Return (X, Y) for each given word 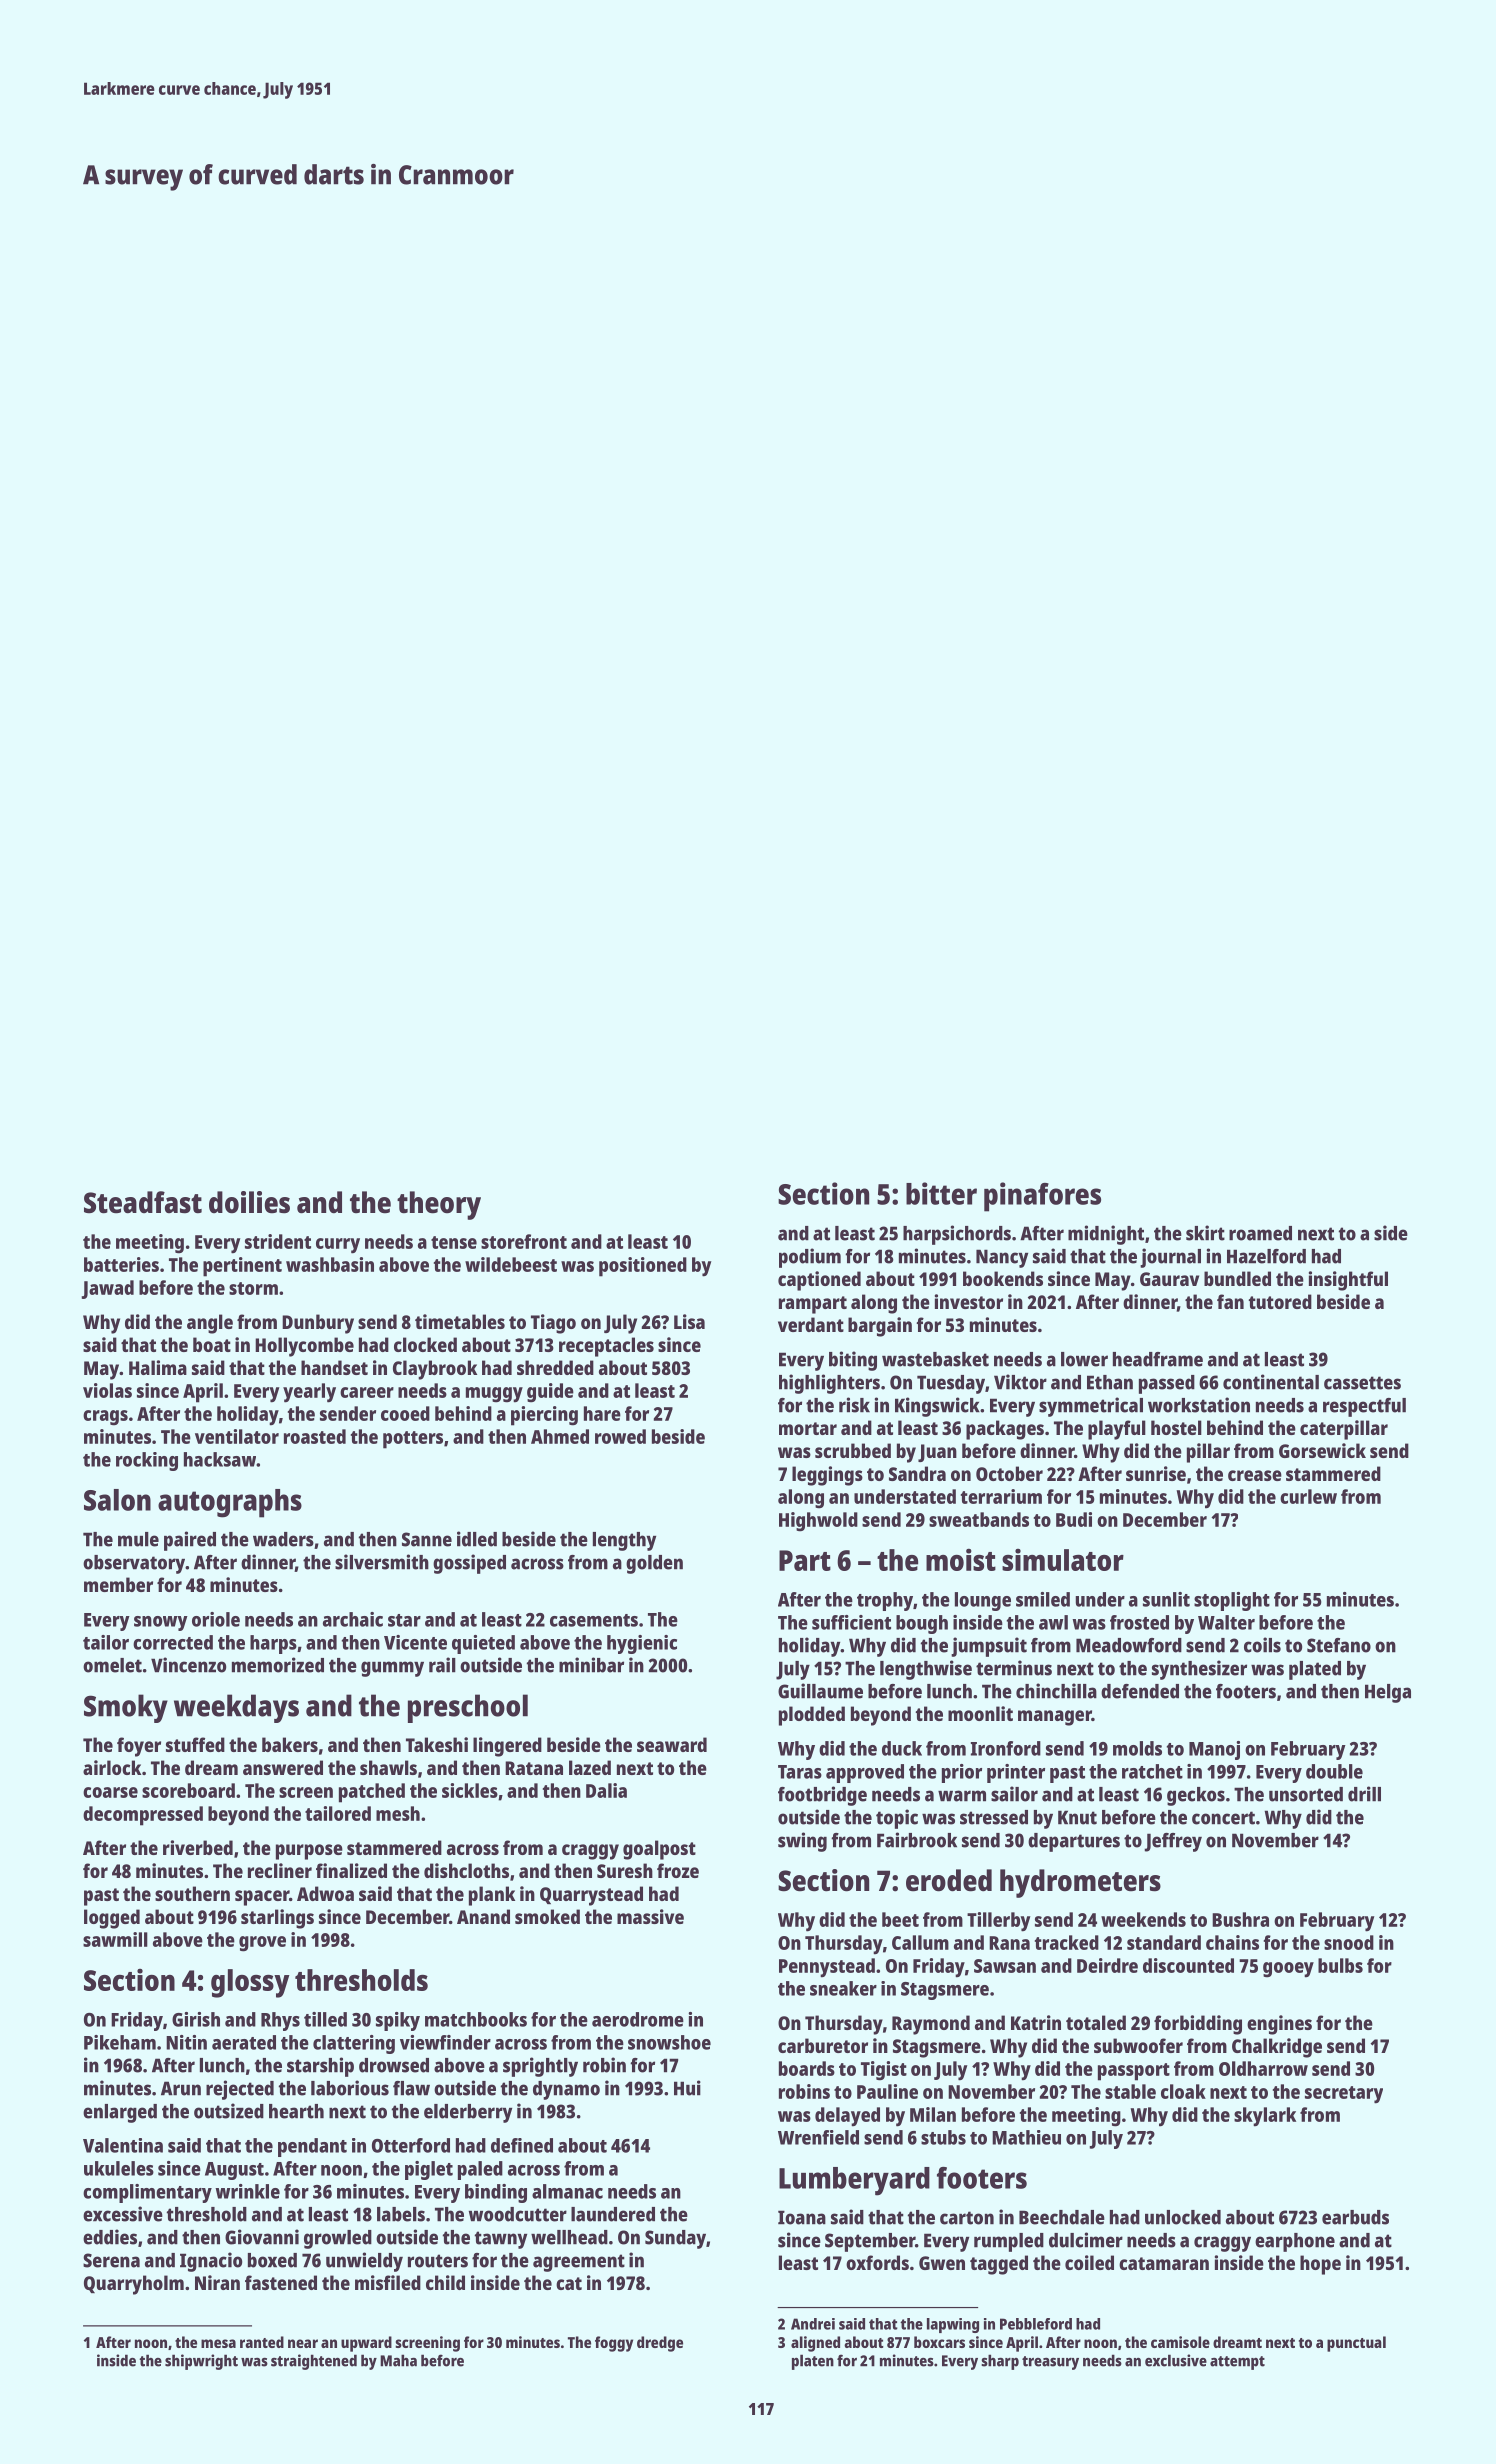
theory (439, 1205)
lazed (590, 1767)
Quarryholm (134, 2285)
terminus (1014, 1668)
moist (961, 1559)
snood (1349, 1942)
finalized (351, 1870)
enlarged (120, 2113)
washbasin (330, 1264)
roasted (315, 1436)
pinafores (1042, 1197)
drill (1364, 1794)
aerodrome (638, 2019)
